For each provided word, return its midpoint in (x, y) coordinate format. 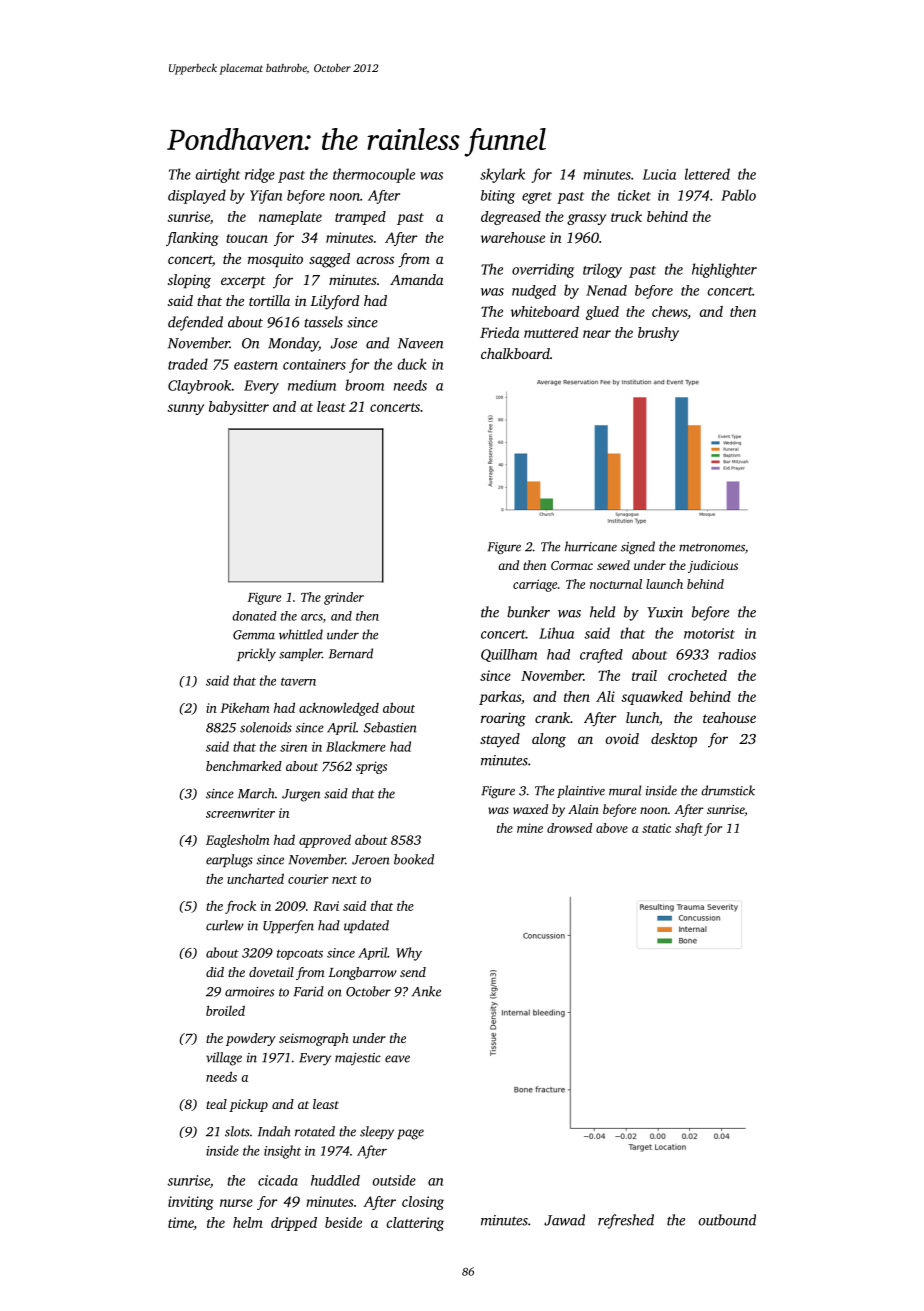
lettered (707, 174)
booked (414, 859)
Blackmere (356, 746)
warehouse (513, 237)
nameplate (290, 218)
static (656, 828)
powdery (251, 1039)
